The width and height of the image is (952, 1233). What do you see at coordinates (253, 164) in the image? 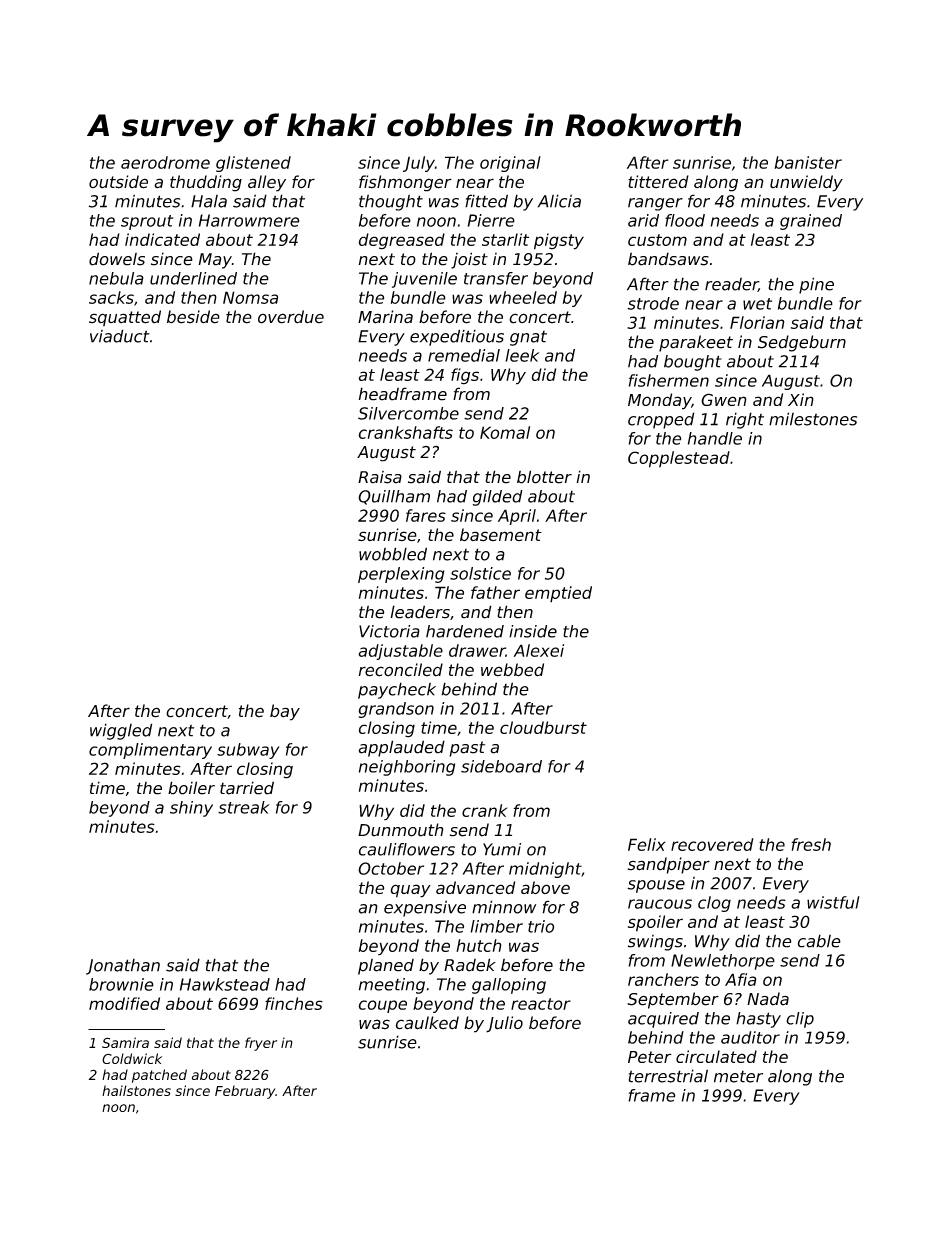
I see `glistened` at bounding box center [253, 164].
